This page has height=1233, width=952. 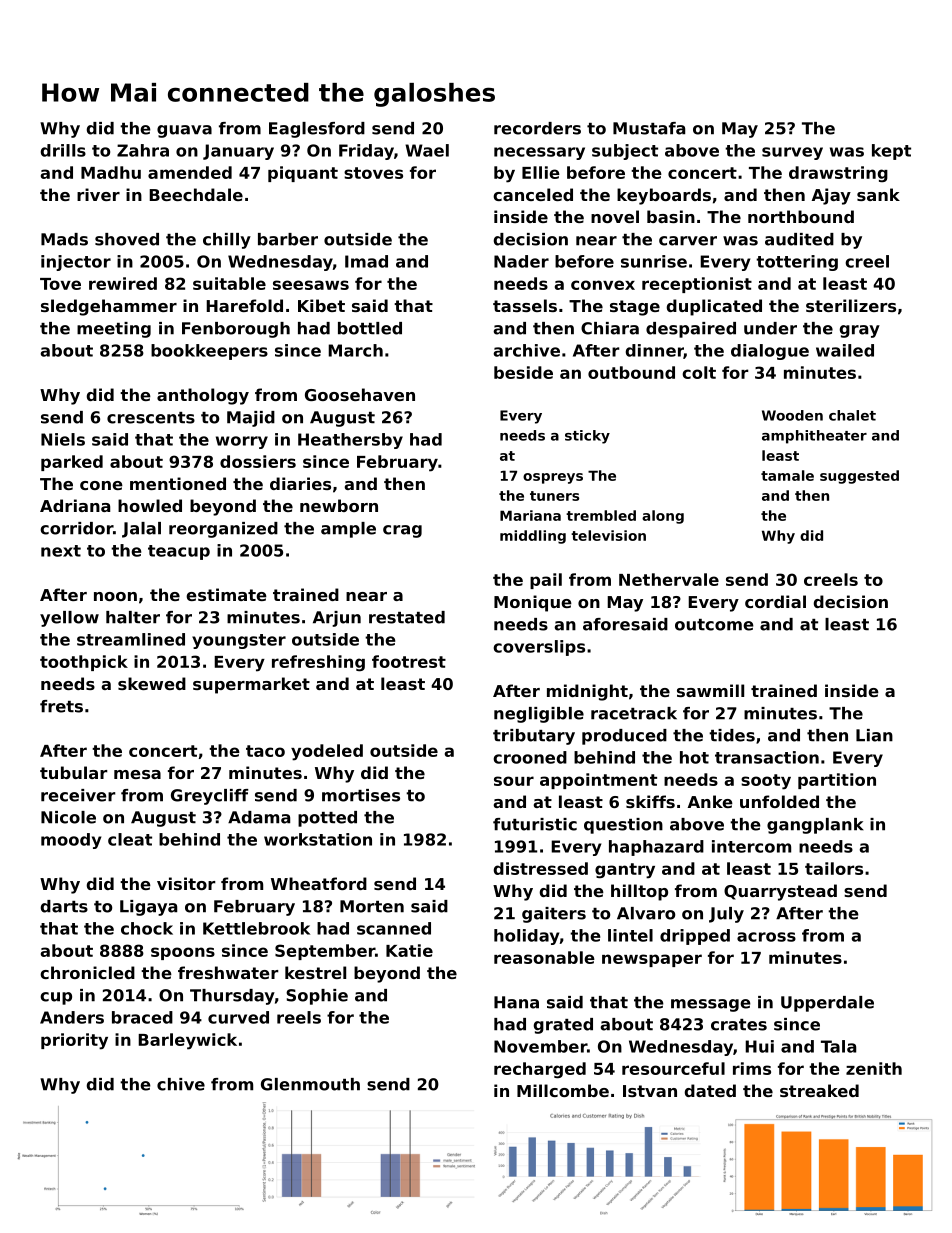 What do you see at coordinates (537, 128) in the page?
I see `recorders` at bounding box center [537, 128].
